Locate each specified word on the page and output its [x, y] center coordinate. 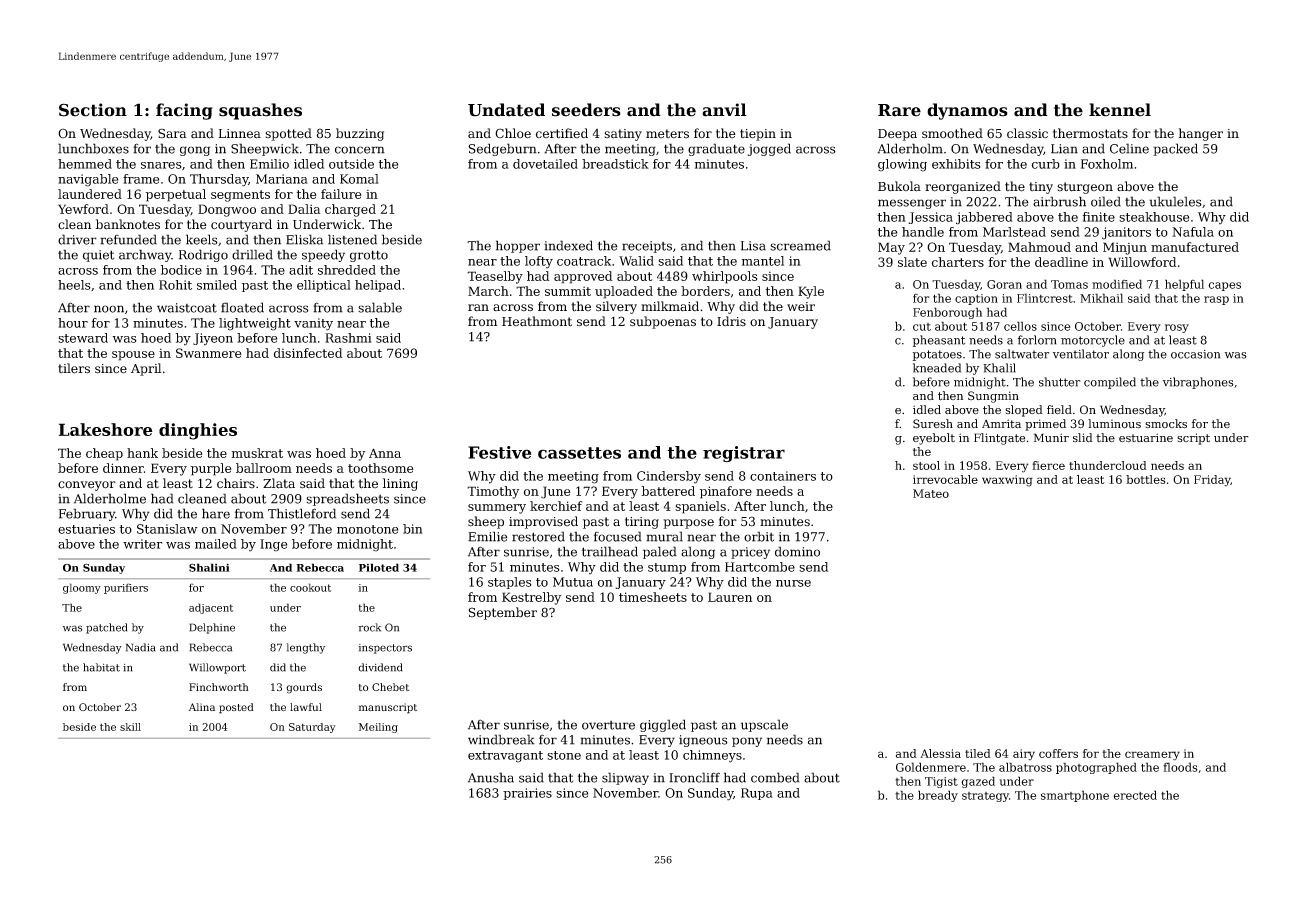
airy [1024, 755]
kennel [1120, 110]
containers [783, 476]
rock [369, 627]
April [146, 369]
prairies [527, 794]
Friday [1212, 481]
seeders [586, 110]
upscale [764, 725]
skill [130, 727]
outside [351, 164]
